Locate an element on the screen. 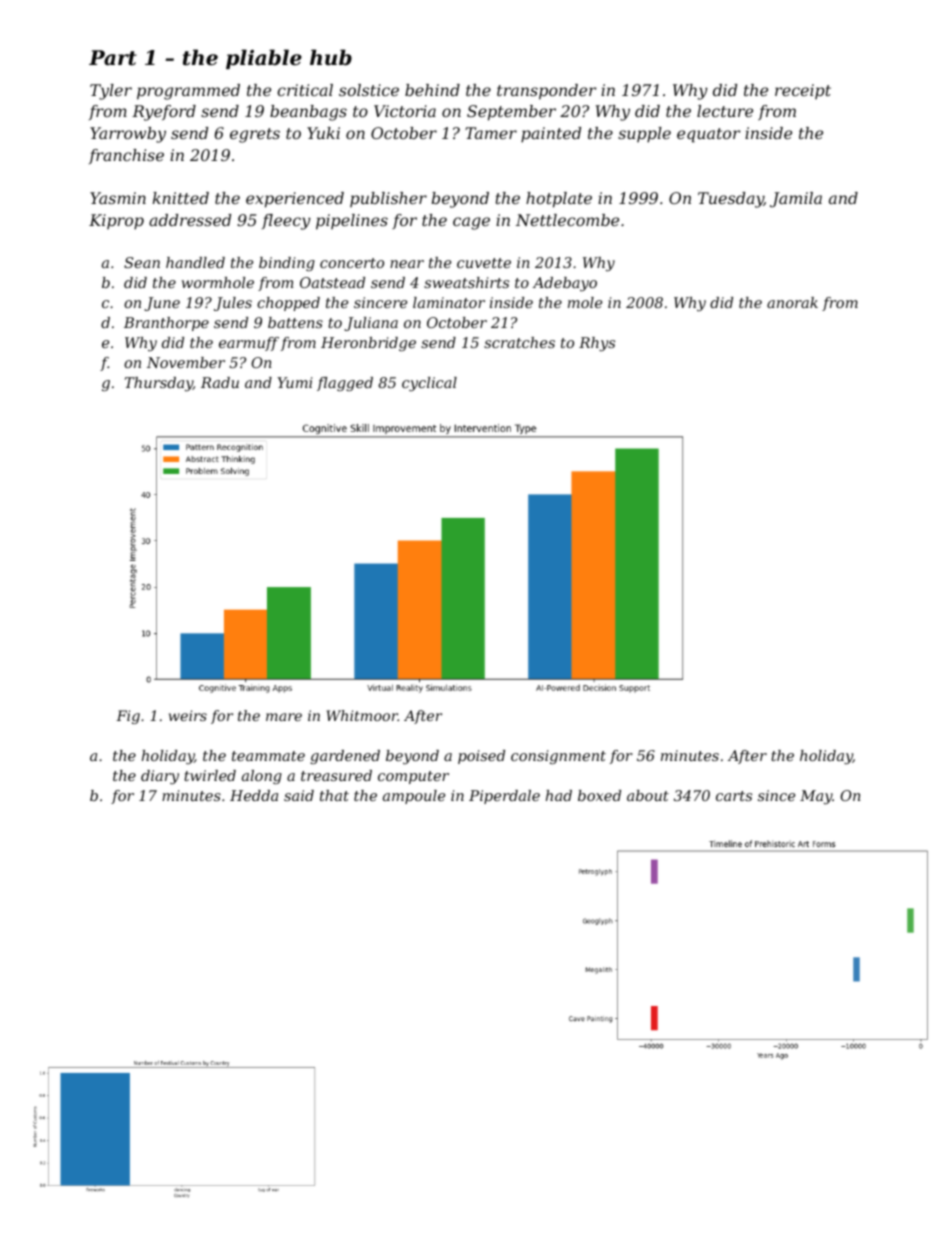 The width and height of the screenshot is (952, 1233). near is located at coordinates (407, 264).
